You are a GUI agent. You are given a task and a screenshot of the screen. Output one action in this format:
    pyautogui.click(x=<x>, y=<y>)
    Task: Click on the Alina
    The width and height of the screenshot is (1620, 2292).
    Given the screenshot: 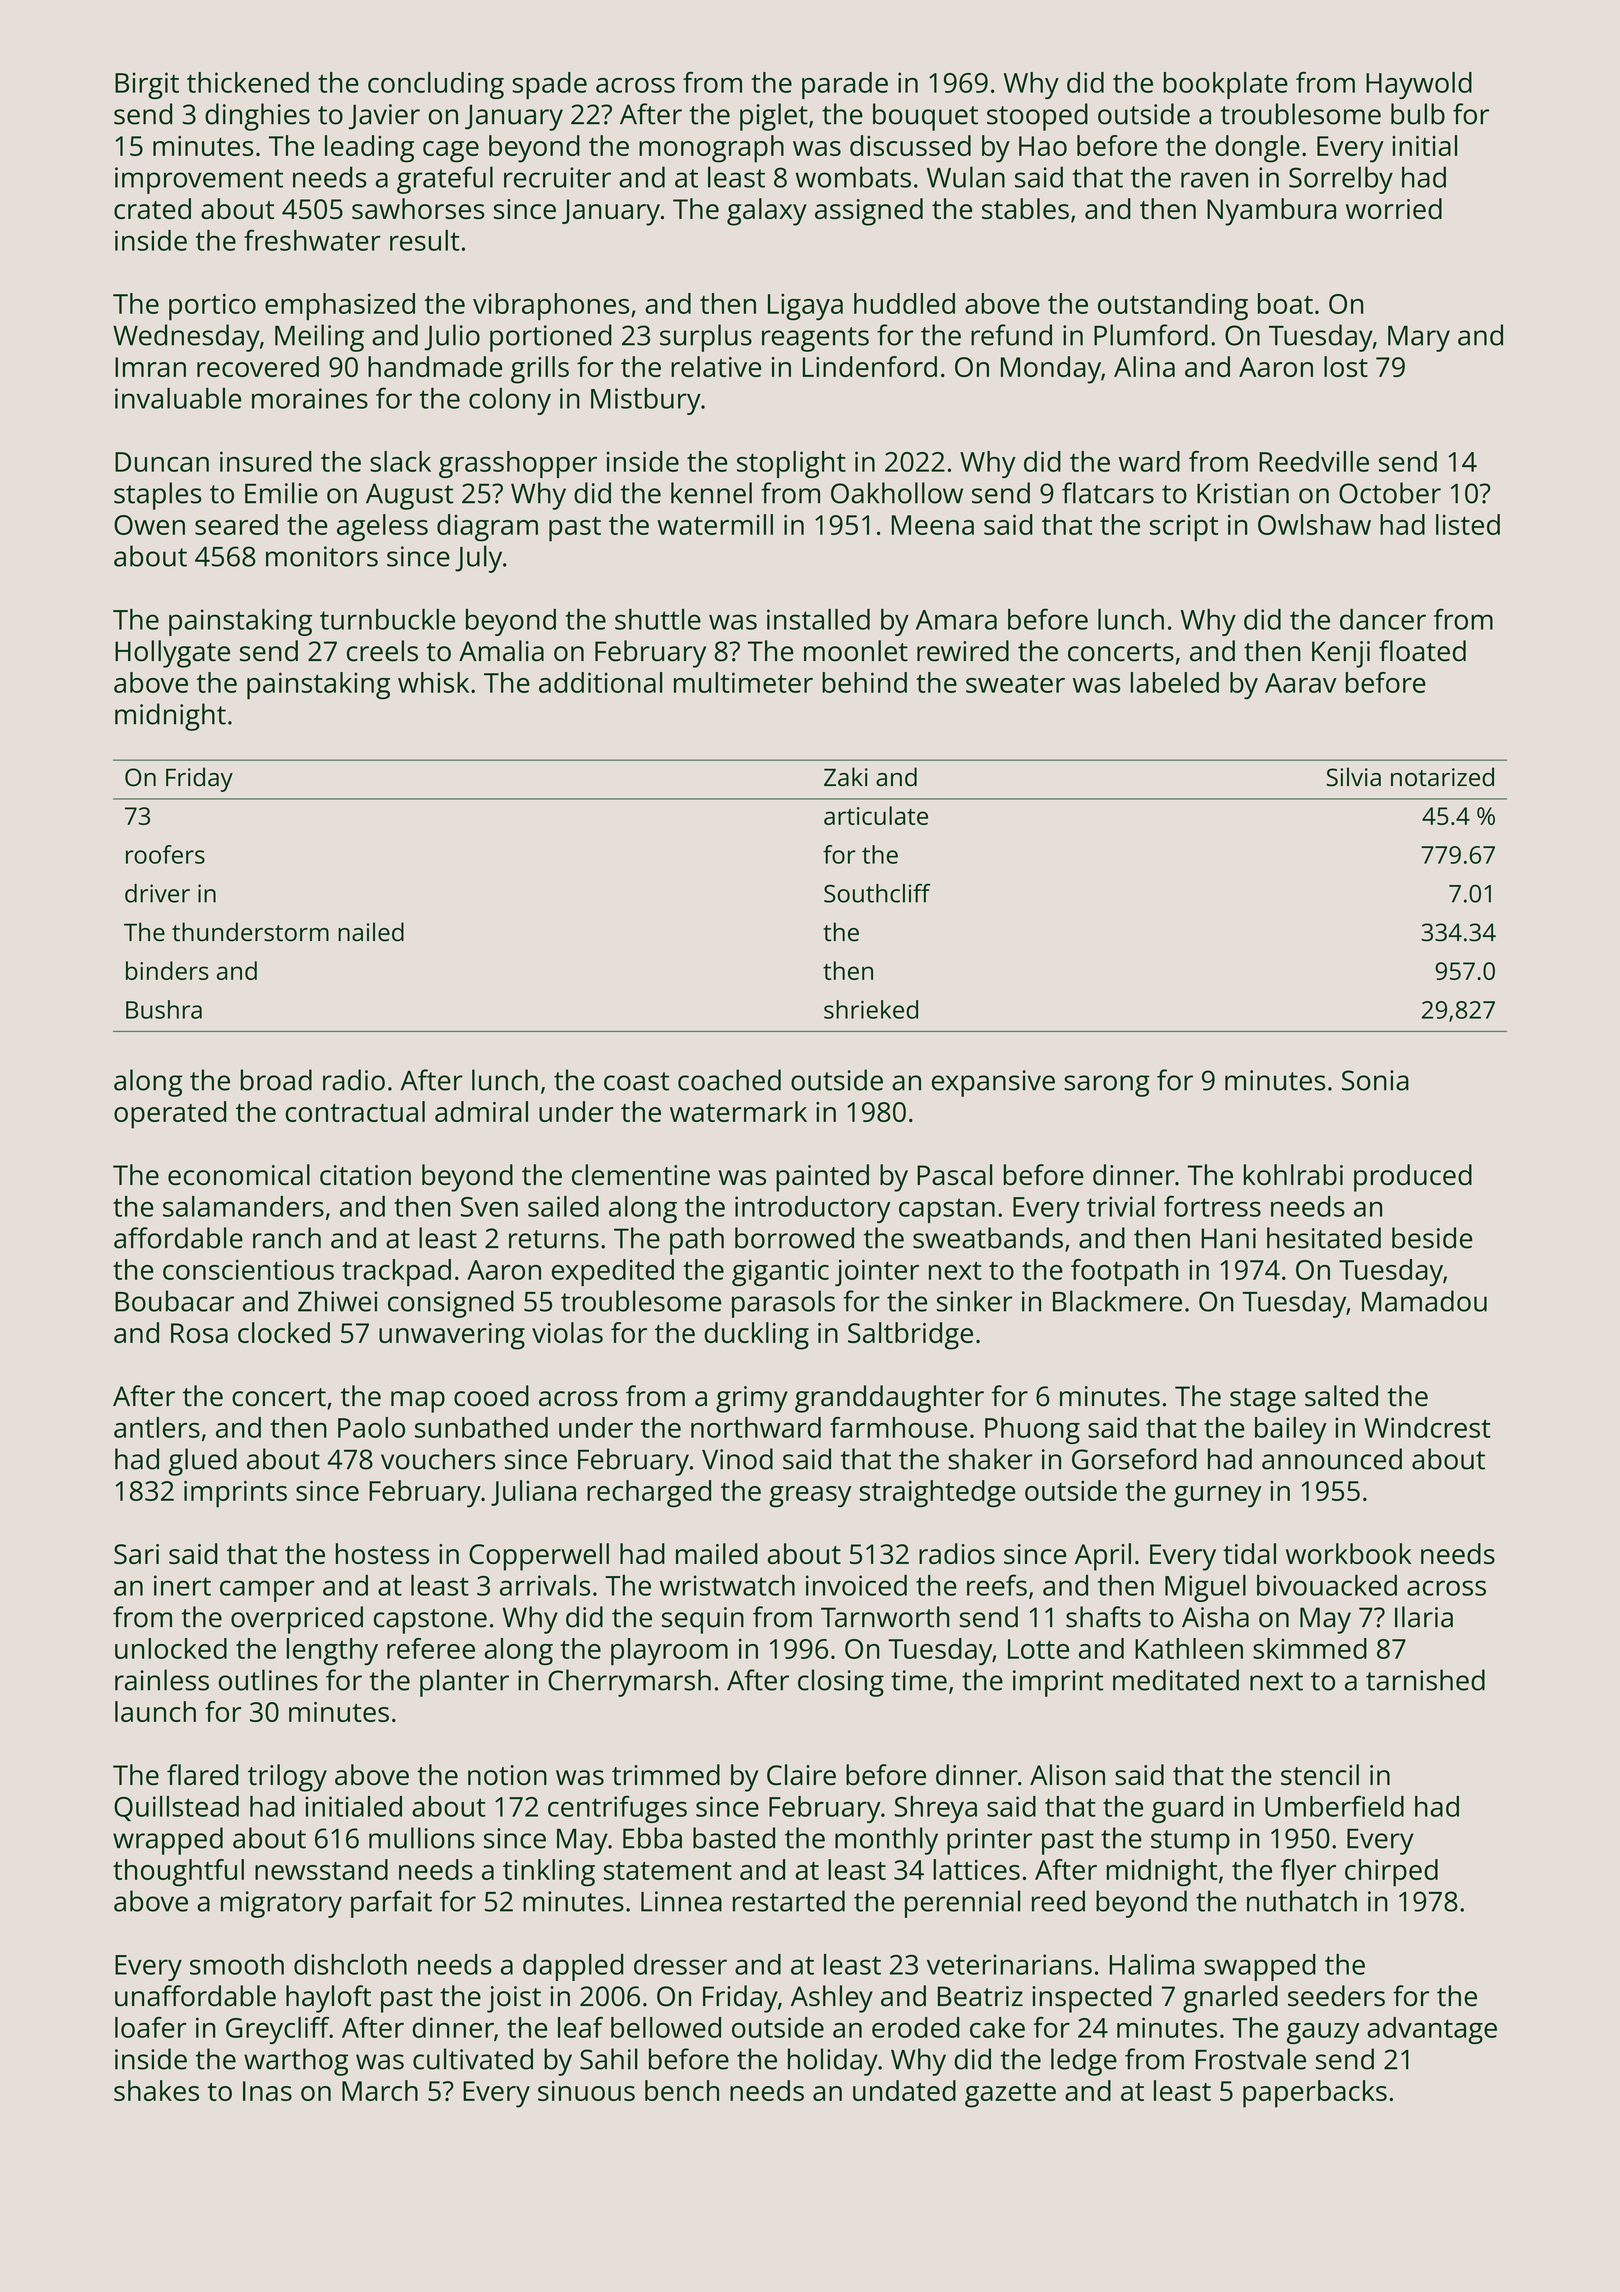 What is the action you would take?
    pyautogui.click(x=1144, y=366)
